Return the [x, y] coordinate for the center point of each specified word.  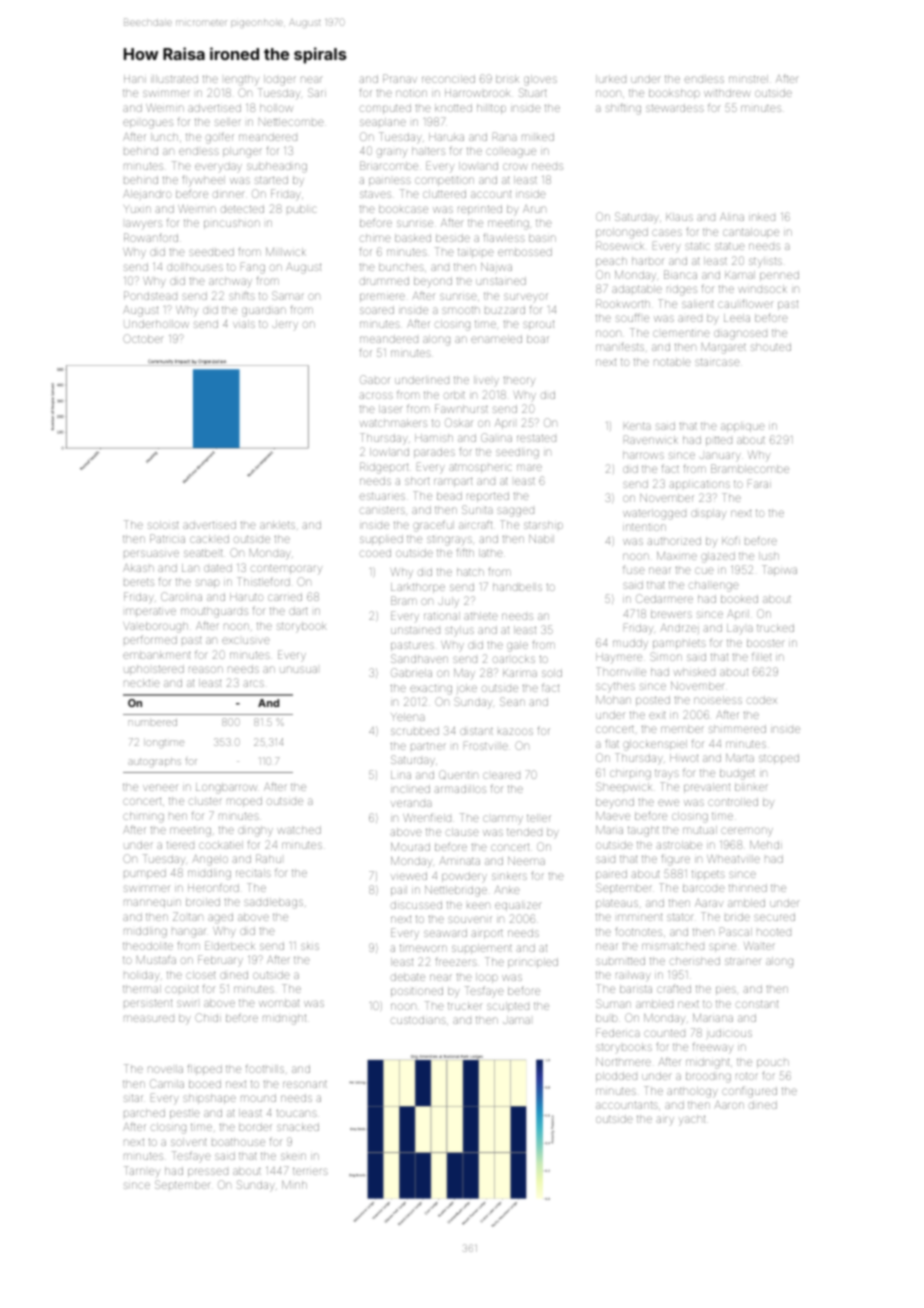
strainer [743, 961]
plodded [616, 1077]
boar [537, 339]
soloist [163, 525]
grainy [392, 153]
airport [487, 934]
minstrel [748, 79]
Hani [135, 79]
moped [244, 802]
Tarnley [142, 1172]
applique [743, 427]
